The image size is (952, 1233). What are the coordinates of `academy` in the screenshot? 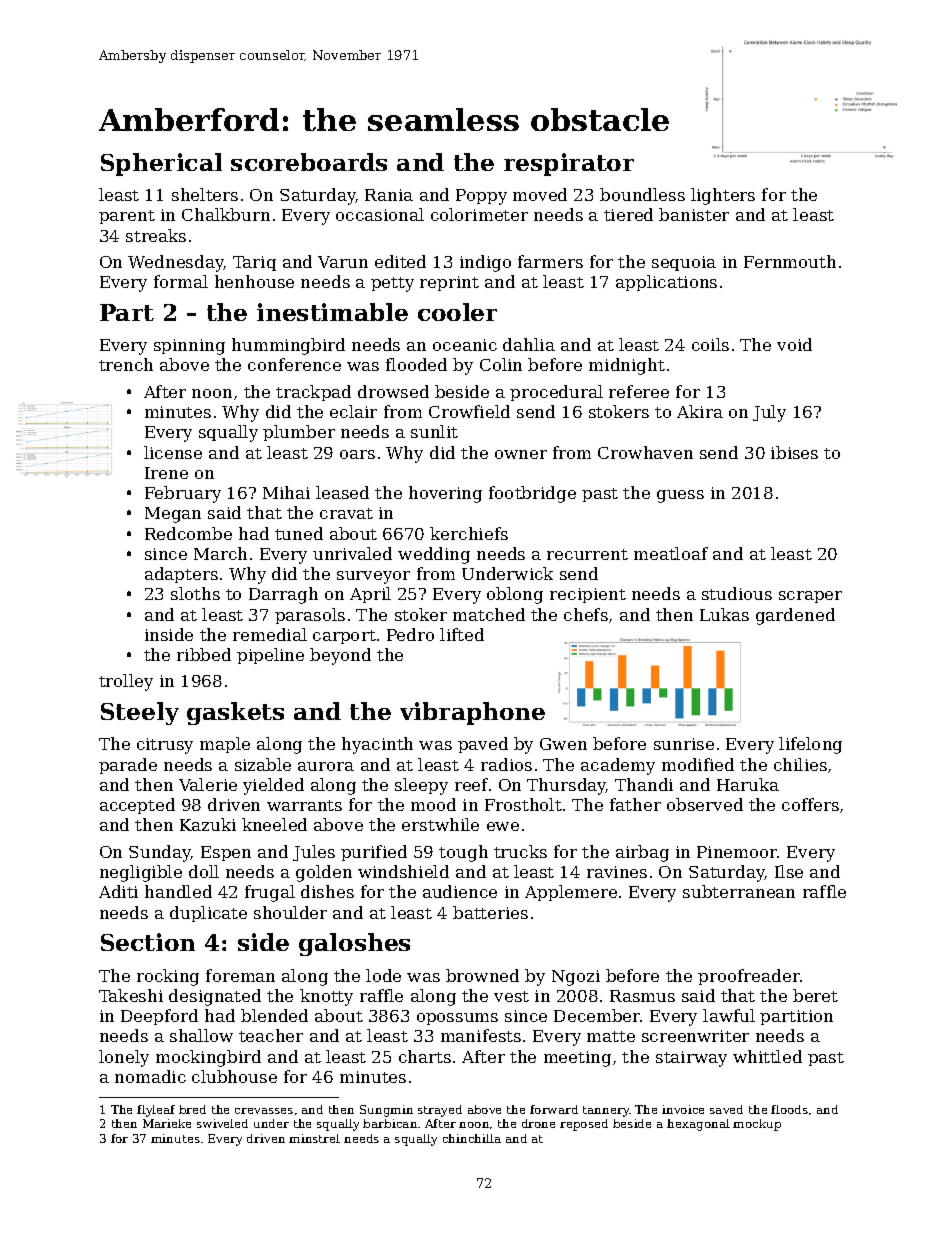 It's located at (618, 766).
